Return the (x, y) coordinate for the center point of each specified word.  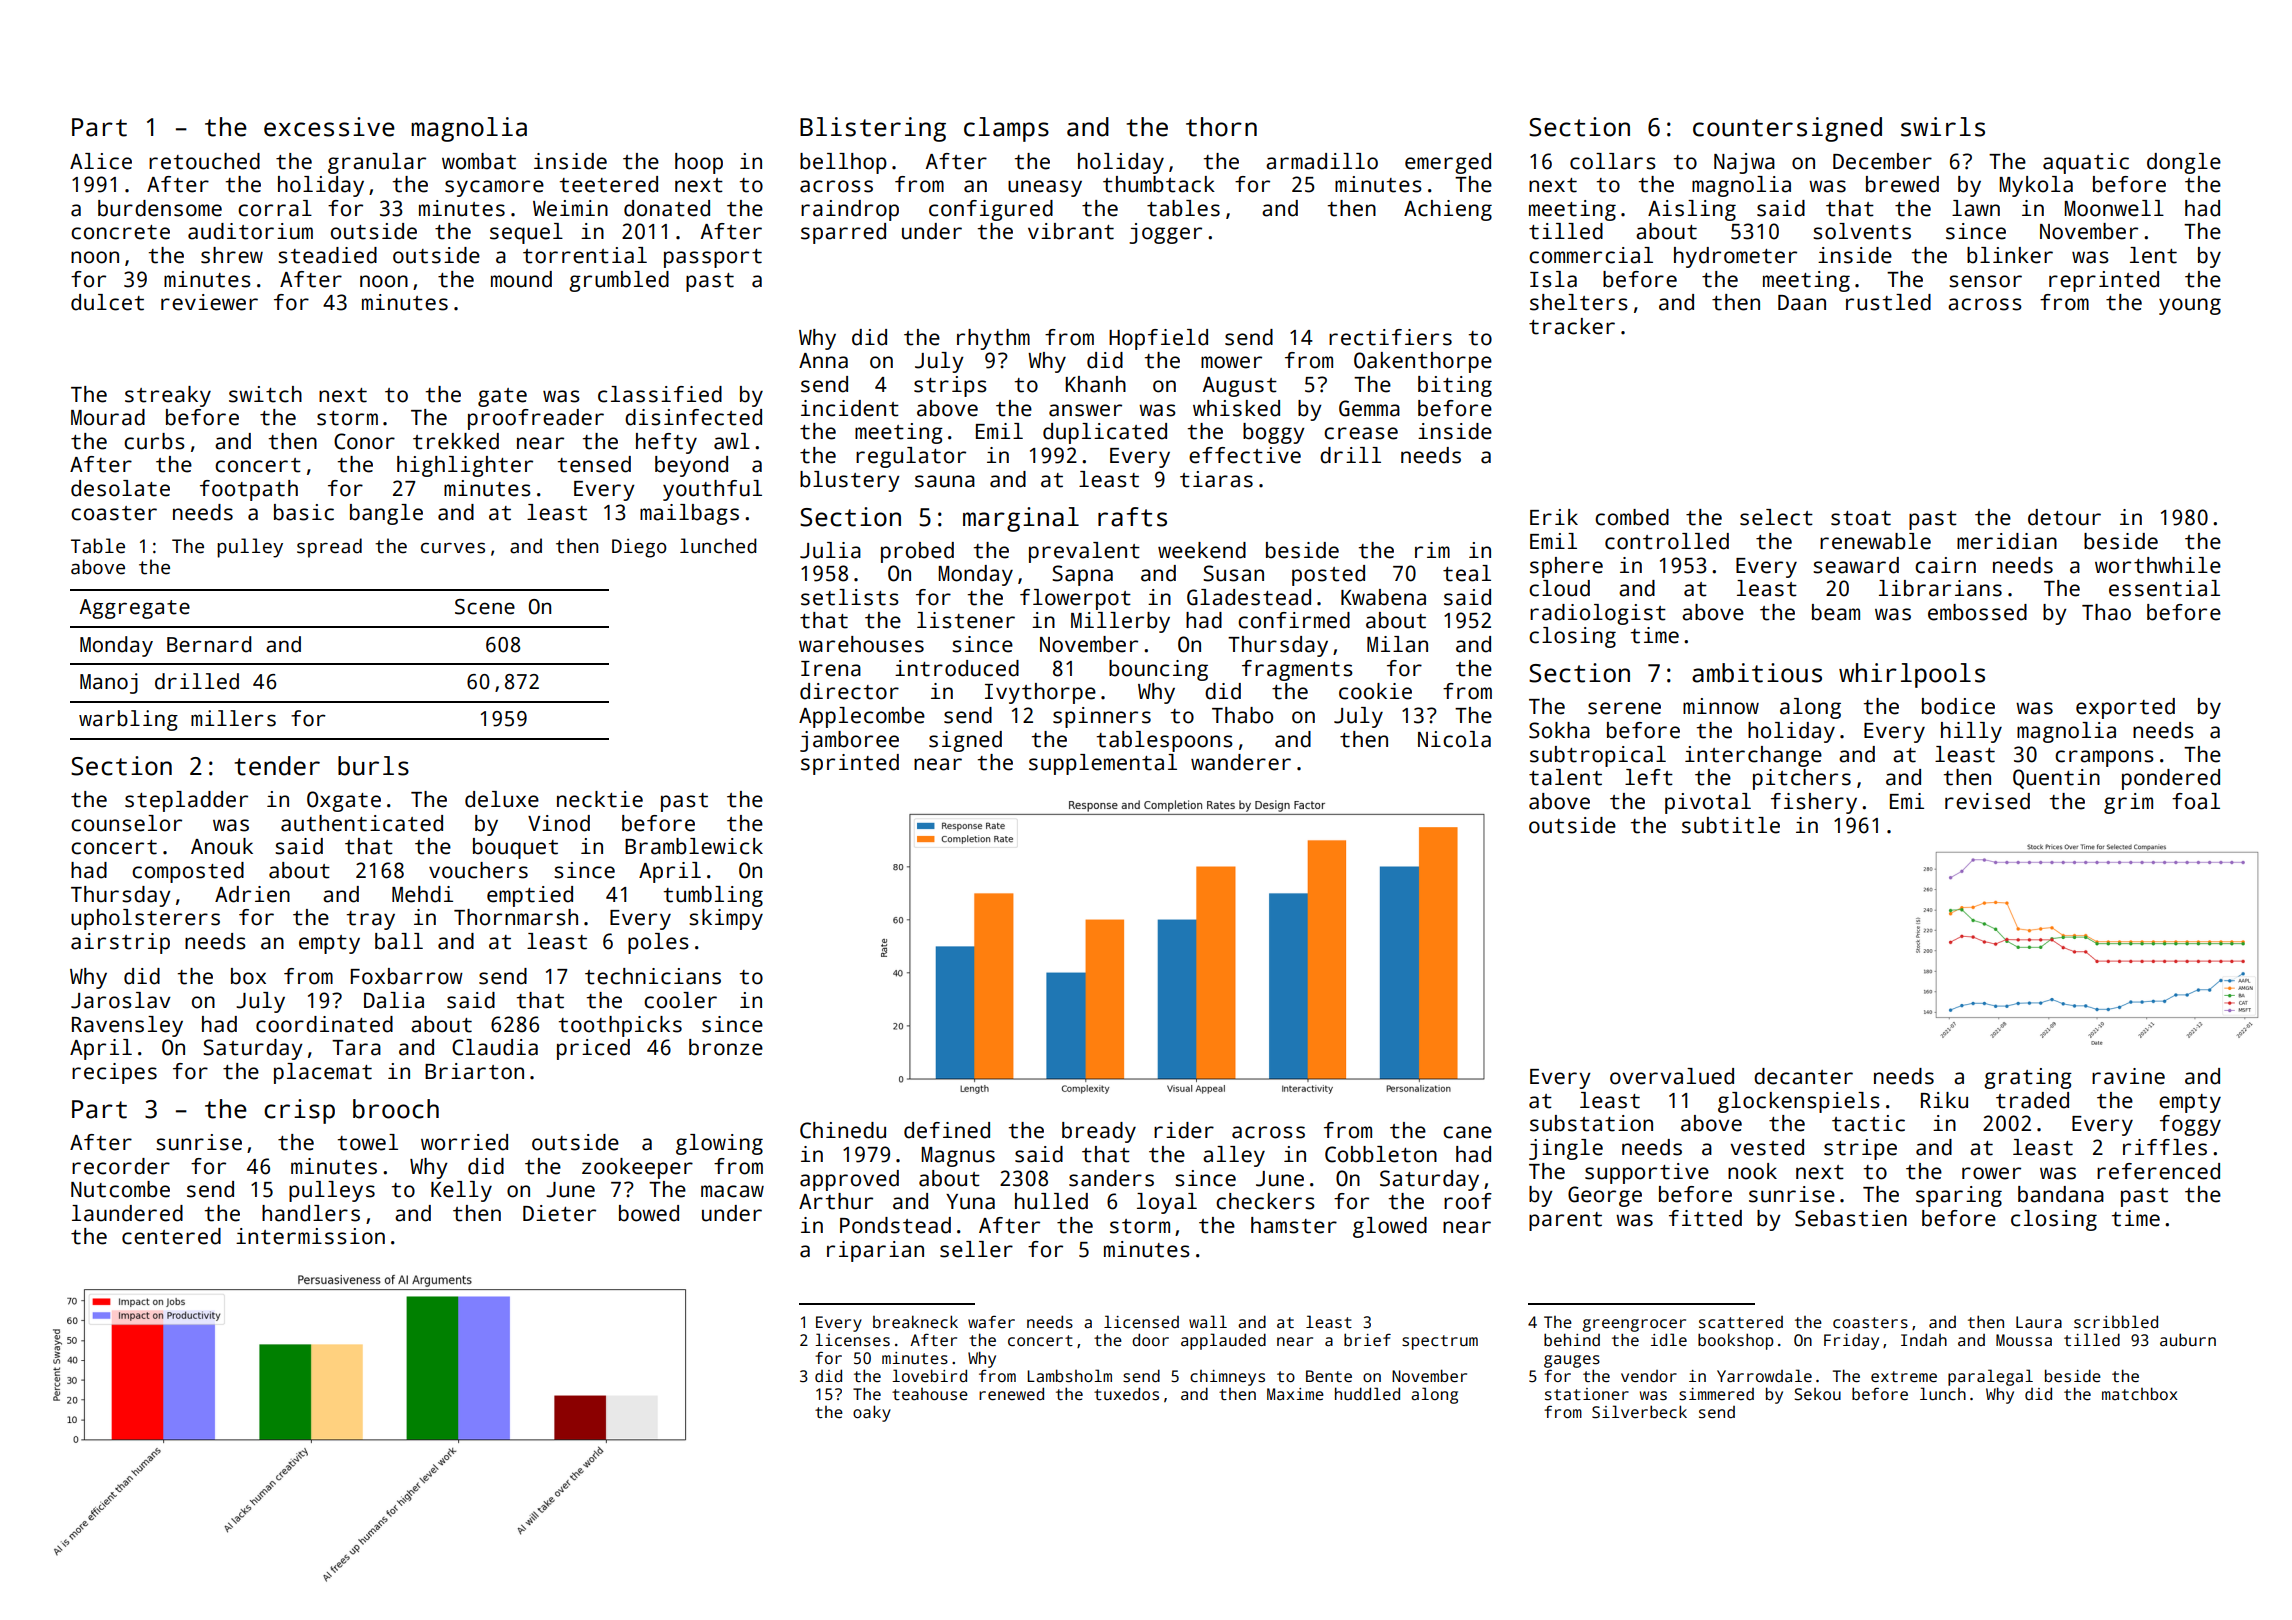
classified (660, 394)
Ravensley (127, 1026)
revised (1987, 801)
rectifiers (1390, 337)
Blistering (873, 129)
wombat (479, 161)
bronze (726, 1047)
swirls (1943, 127)
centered (171, 1236)
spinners (1102, 717)
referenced (2158, 1171)
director (849, 691)
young (2190, 306)
